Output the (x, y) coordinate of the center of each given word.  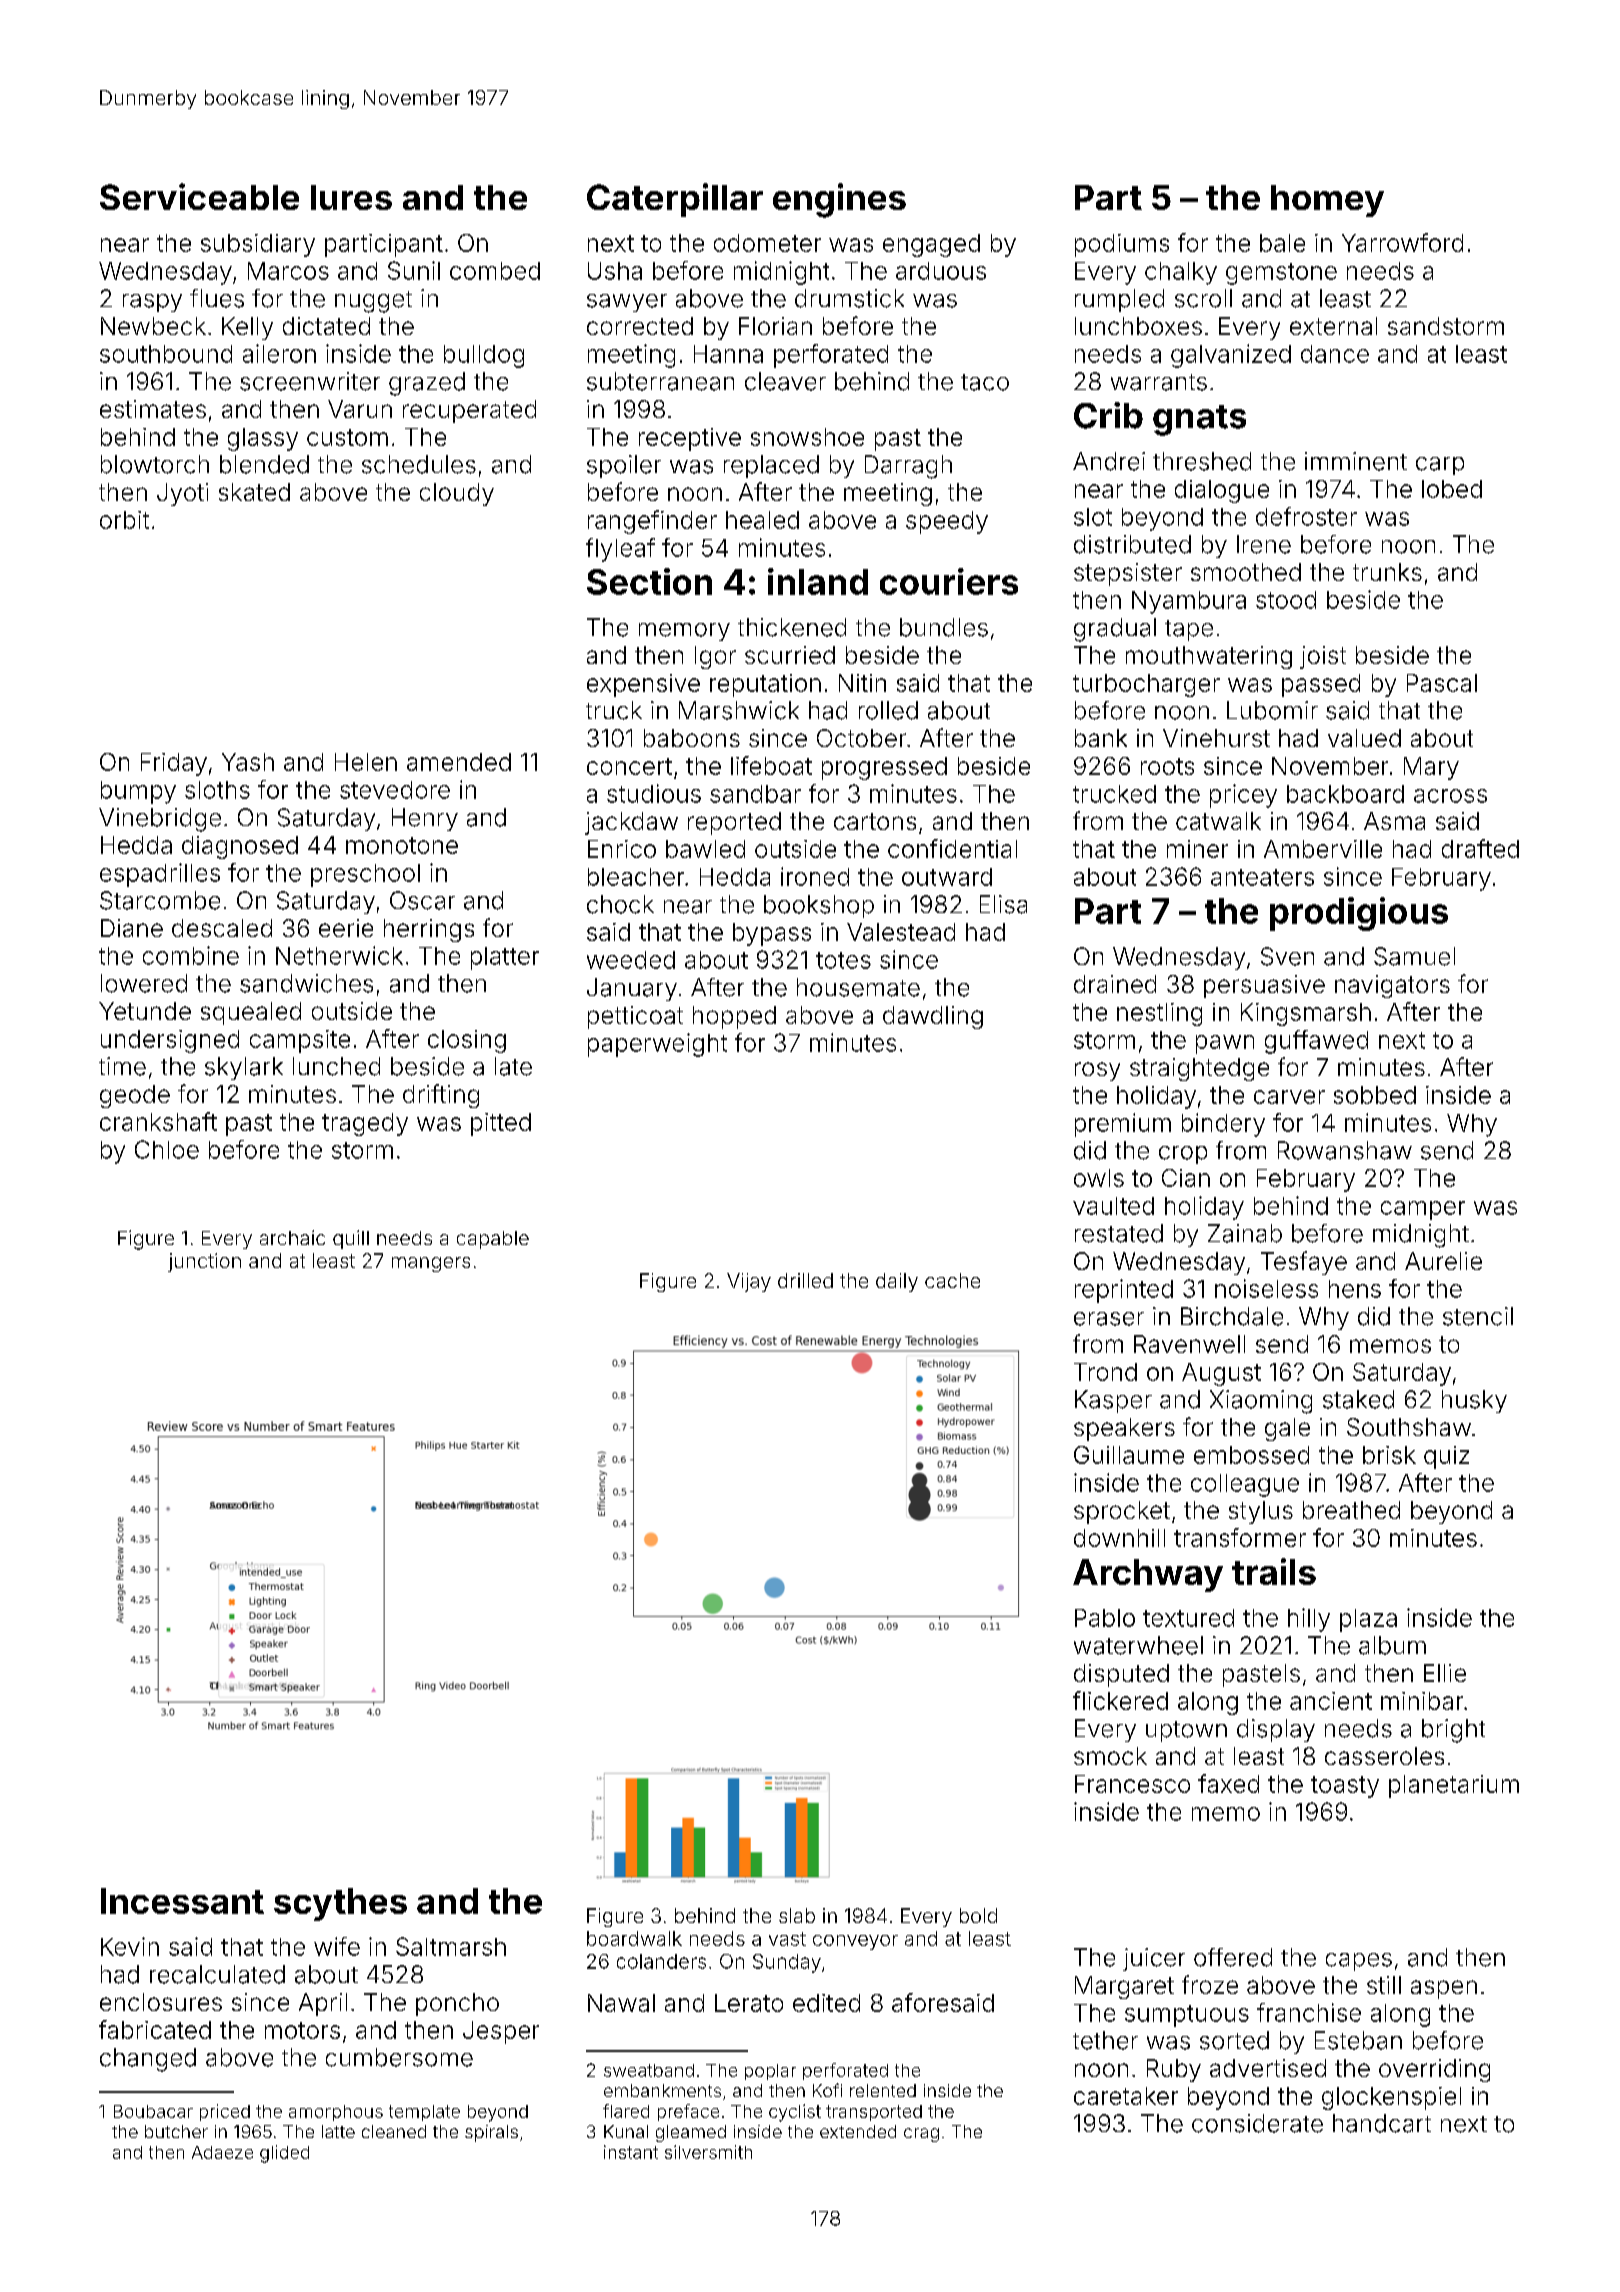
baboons (692, 738)
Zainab (1245, 1233)
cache (952, 1280)
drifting (441, 1096)
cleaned (394, 2131)
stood (1286, 600)
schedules (419, 464)
